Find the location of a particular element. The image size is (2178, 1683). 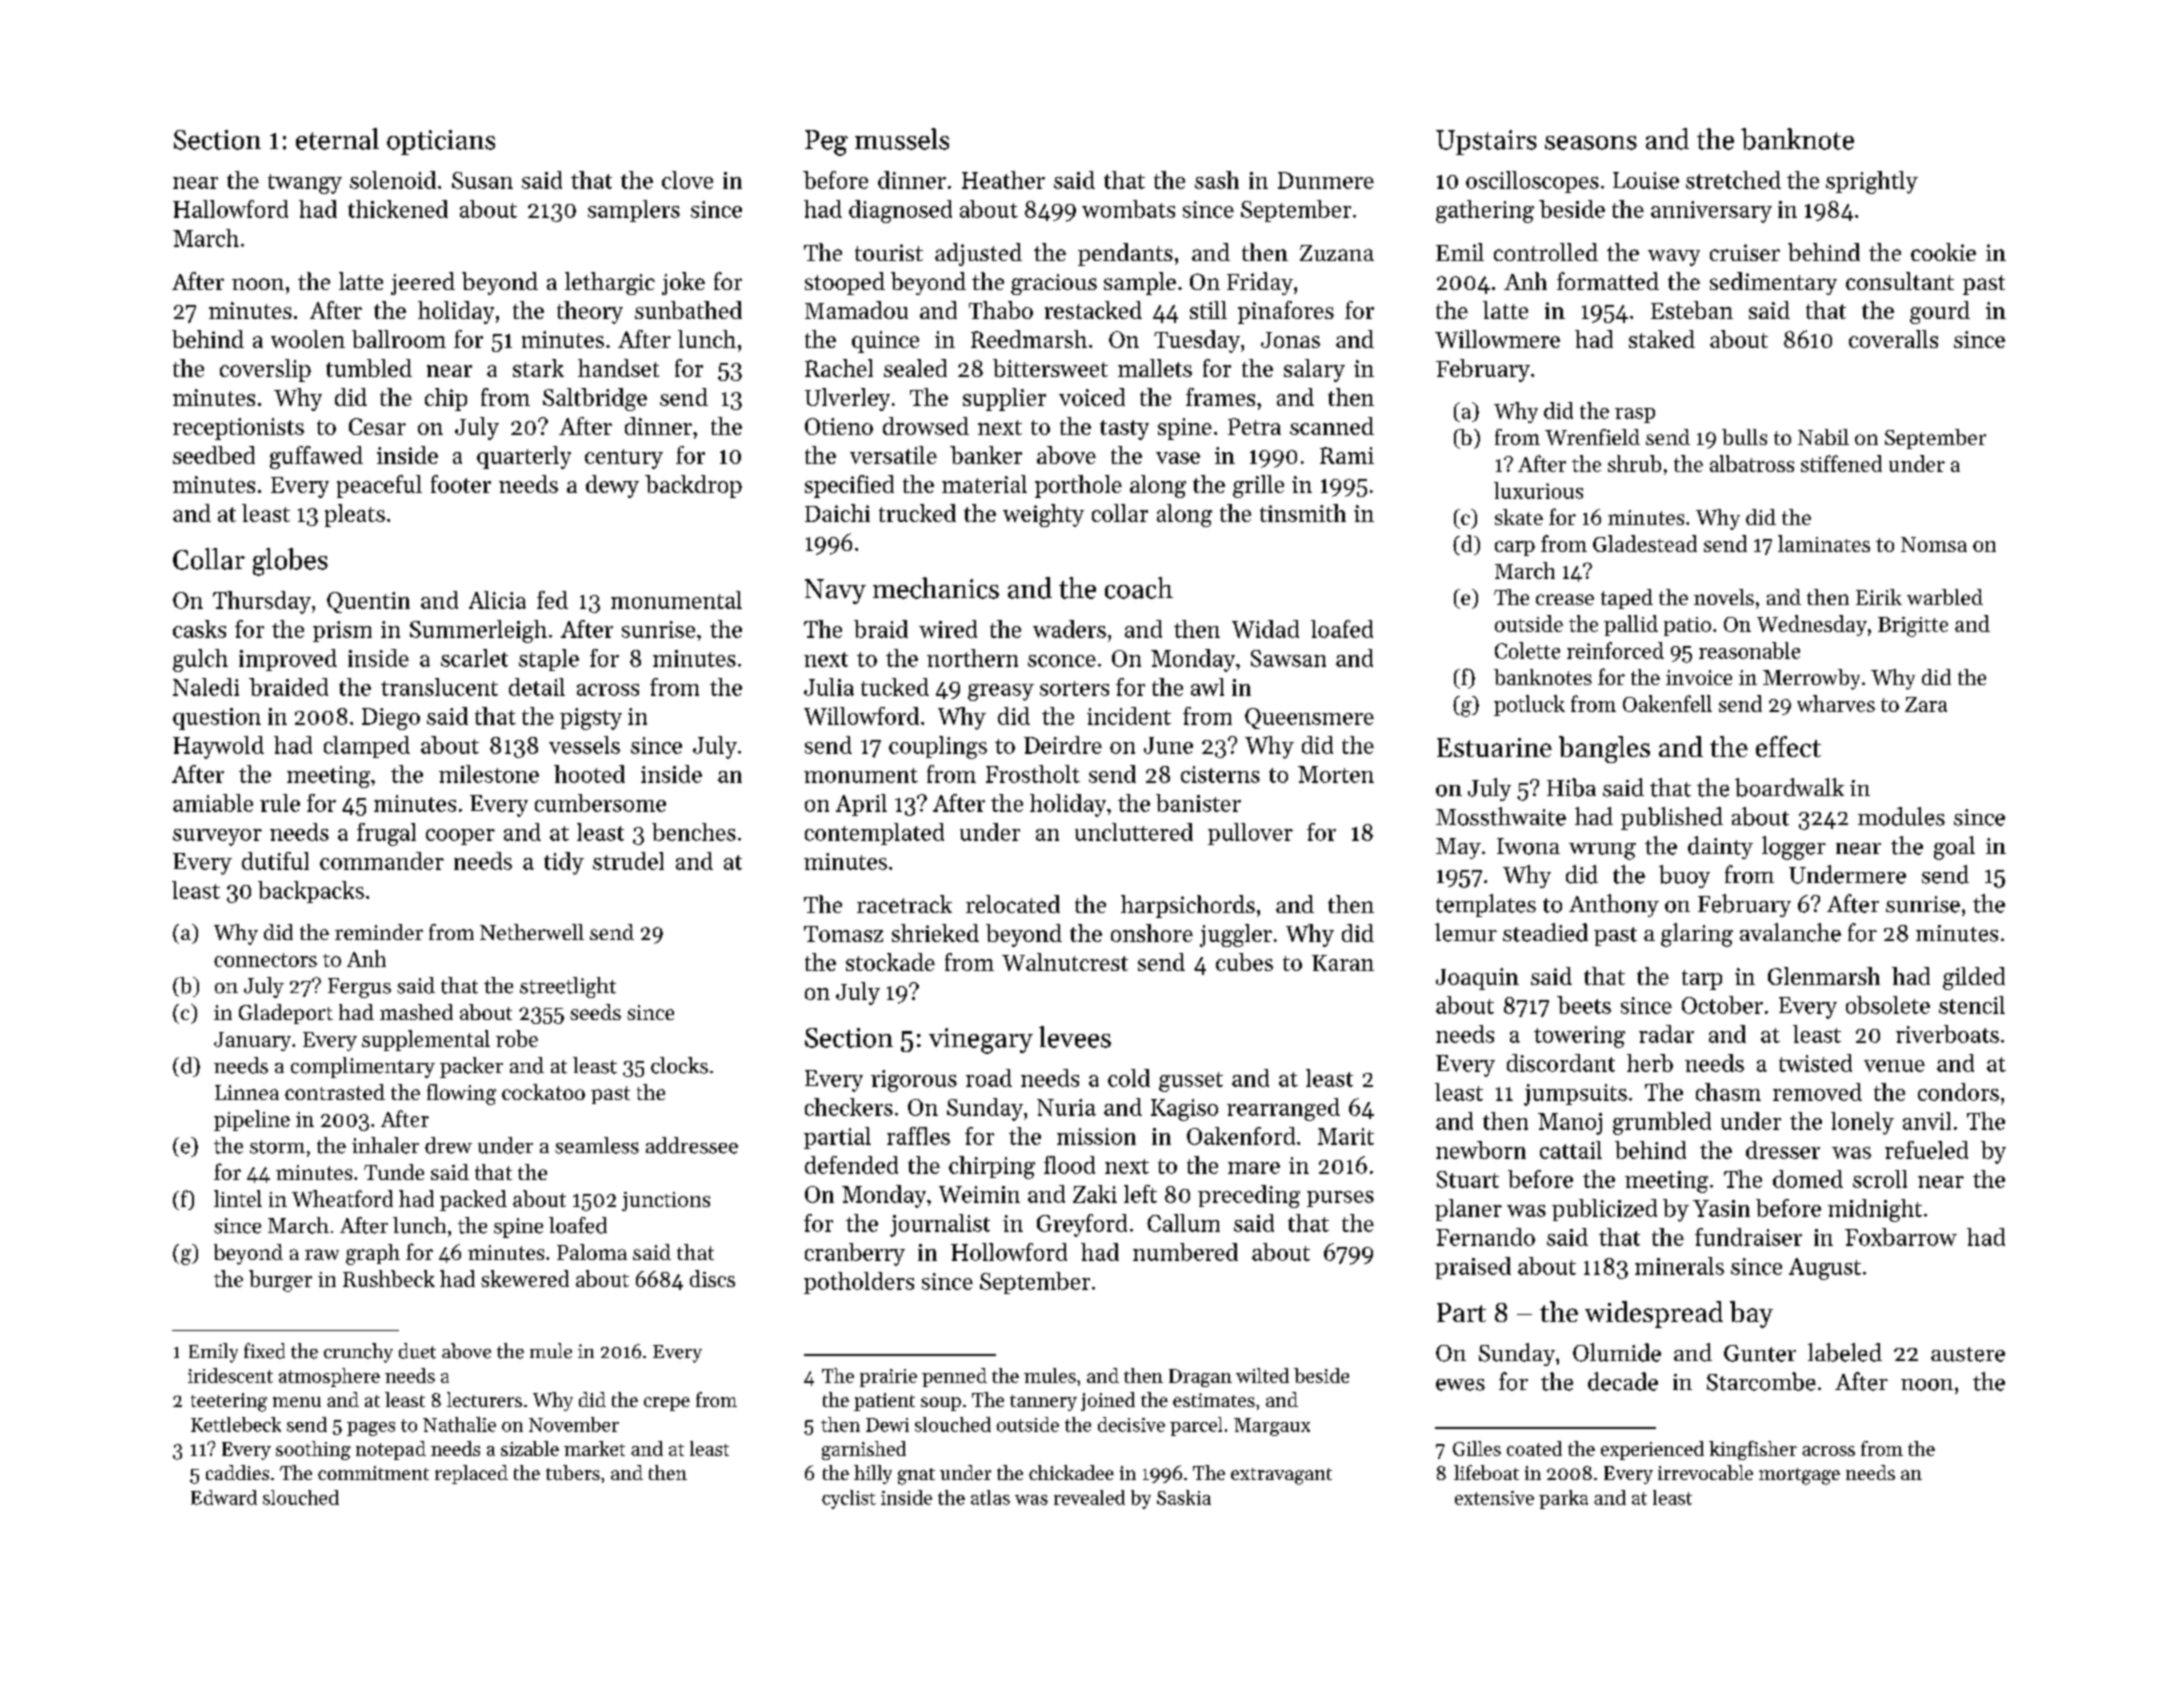

packer is located at coordinates (471, 1067).
